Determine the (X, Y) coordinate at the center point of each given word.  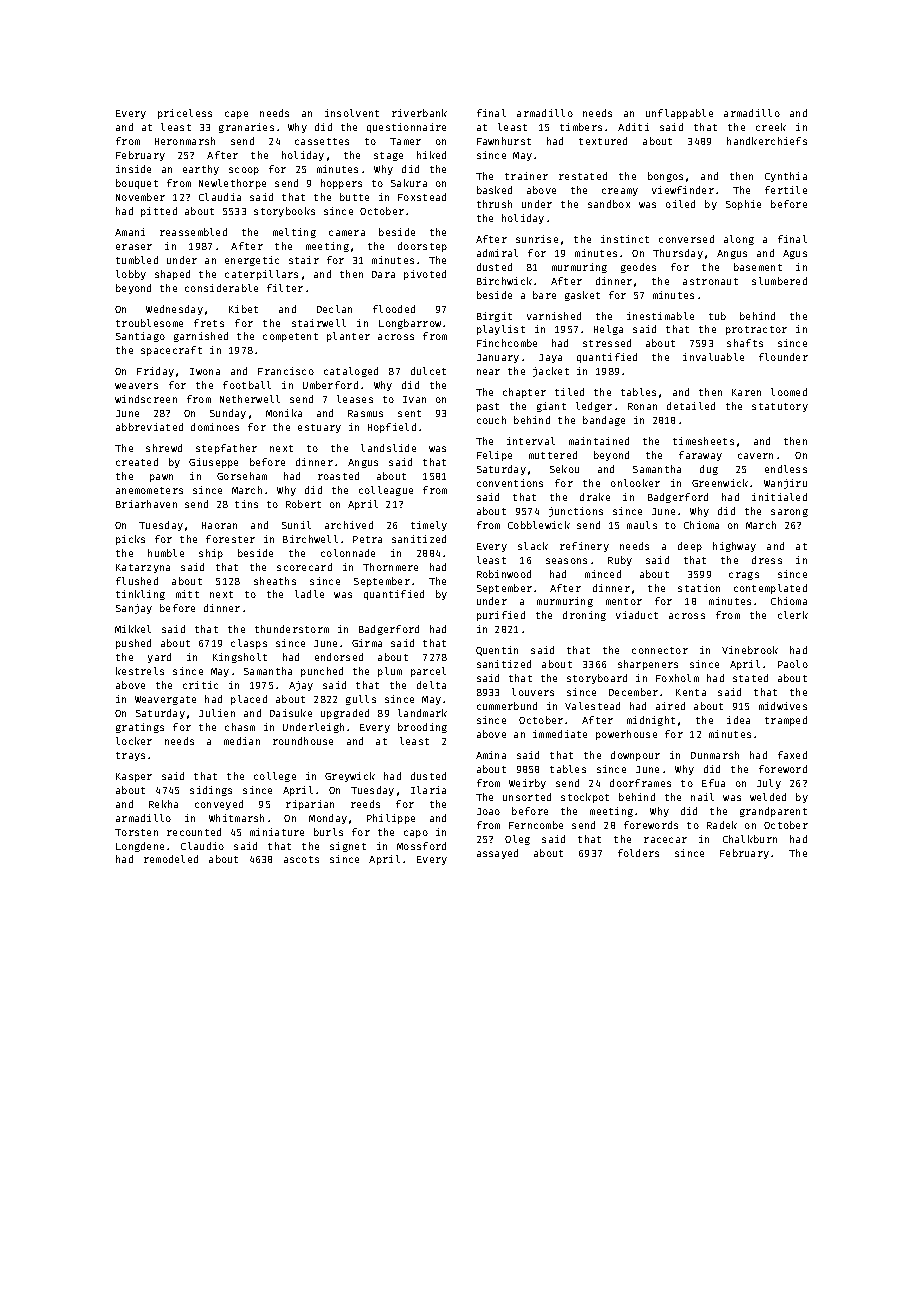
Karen (746, 392)
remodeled (171, 859)
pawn (161, 478)
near (488, 372)
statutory (780, 407)
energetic (252, 261)
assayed (497, 854)
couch (491, 420)
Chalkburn (750, 839)
